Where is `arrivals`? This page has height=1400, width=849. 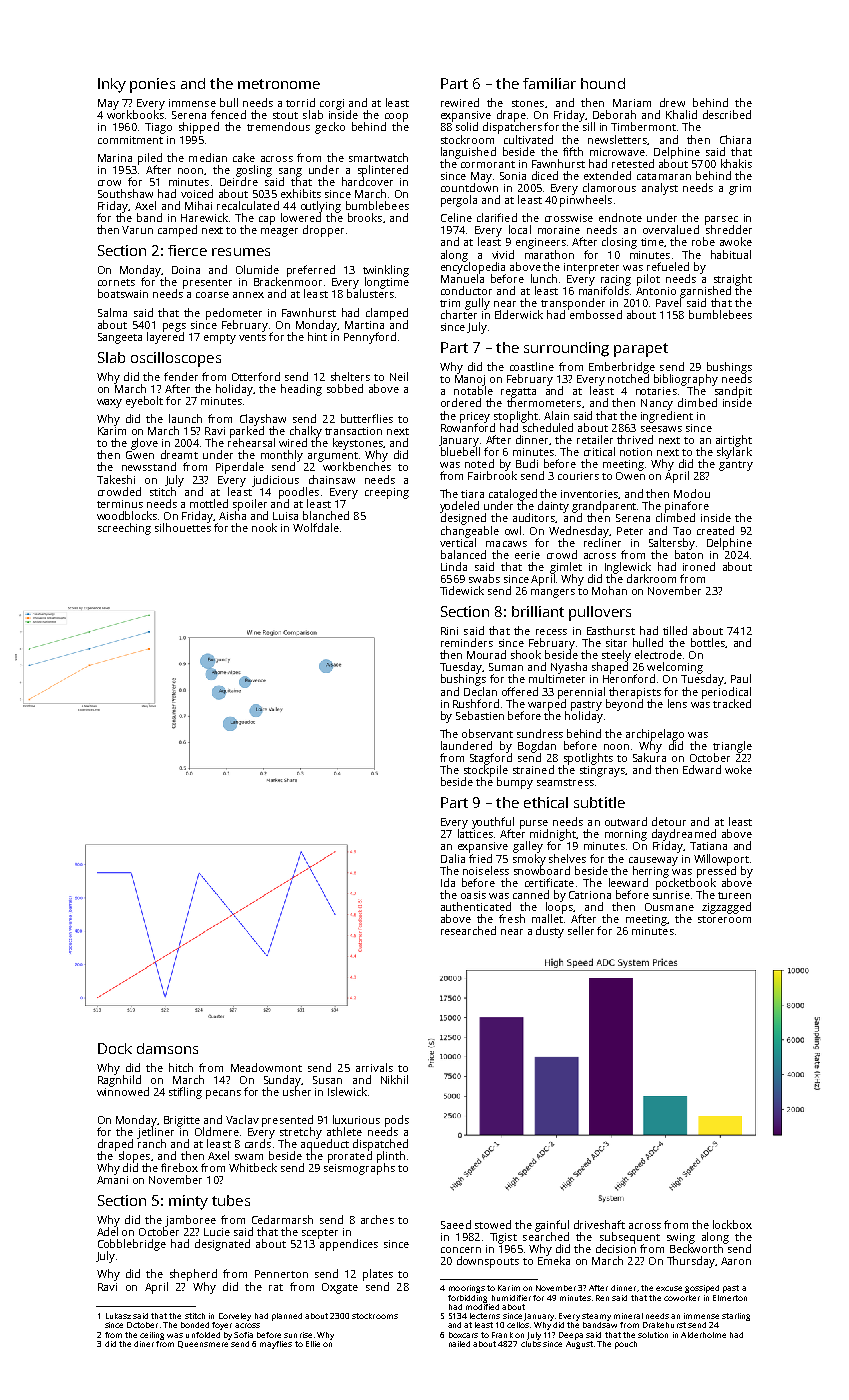
arrivals is located at coordinates (374, 1067).
